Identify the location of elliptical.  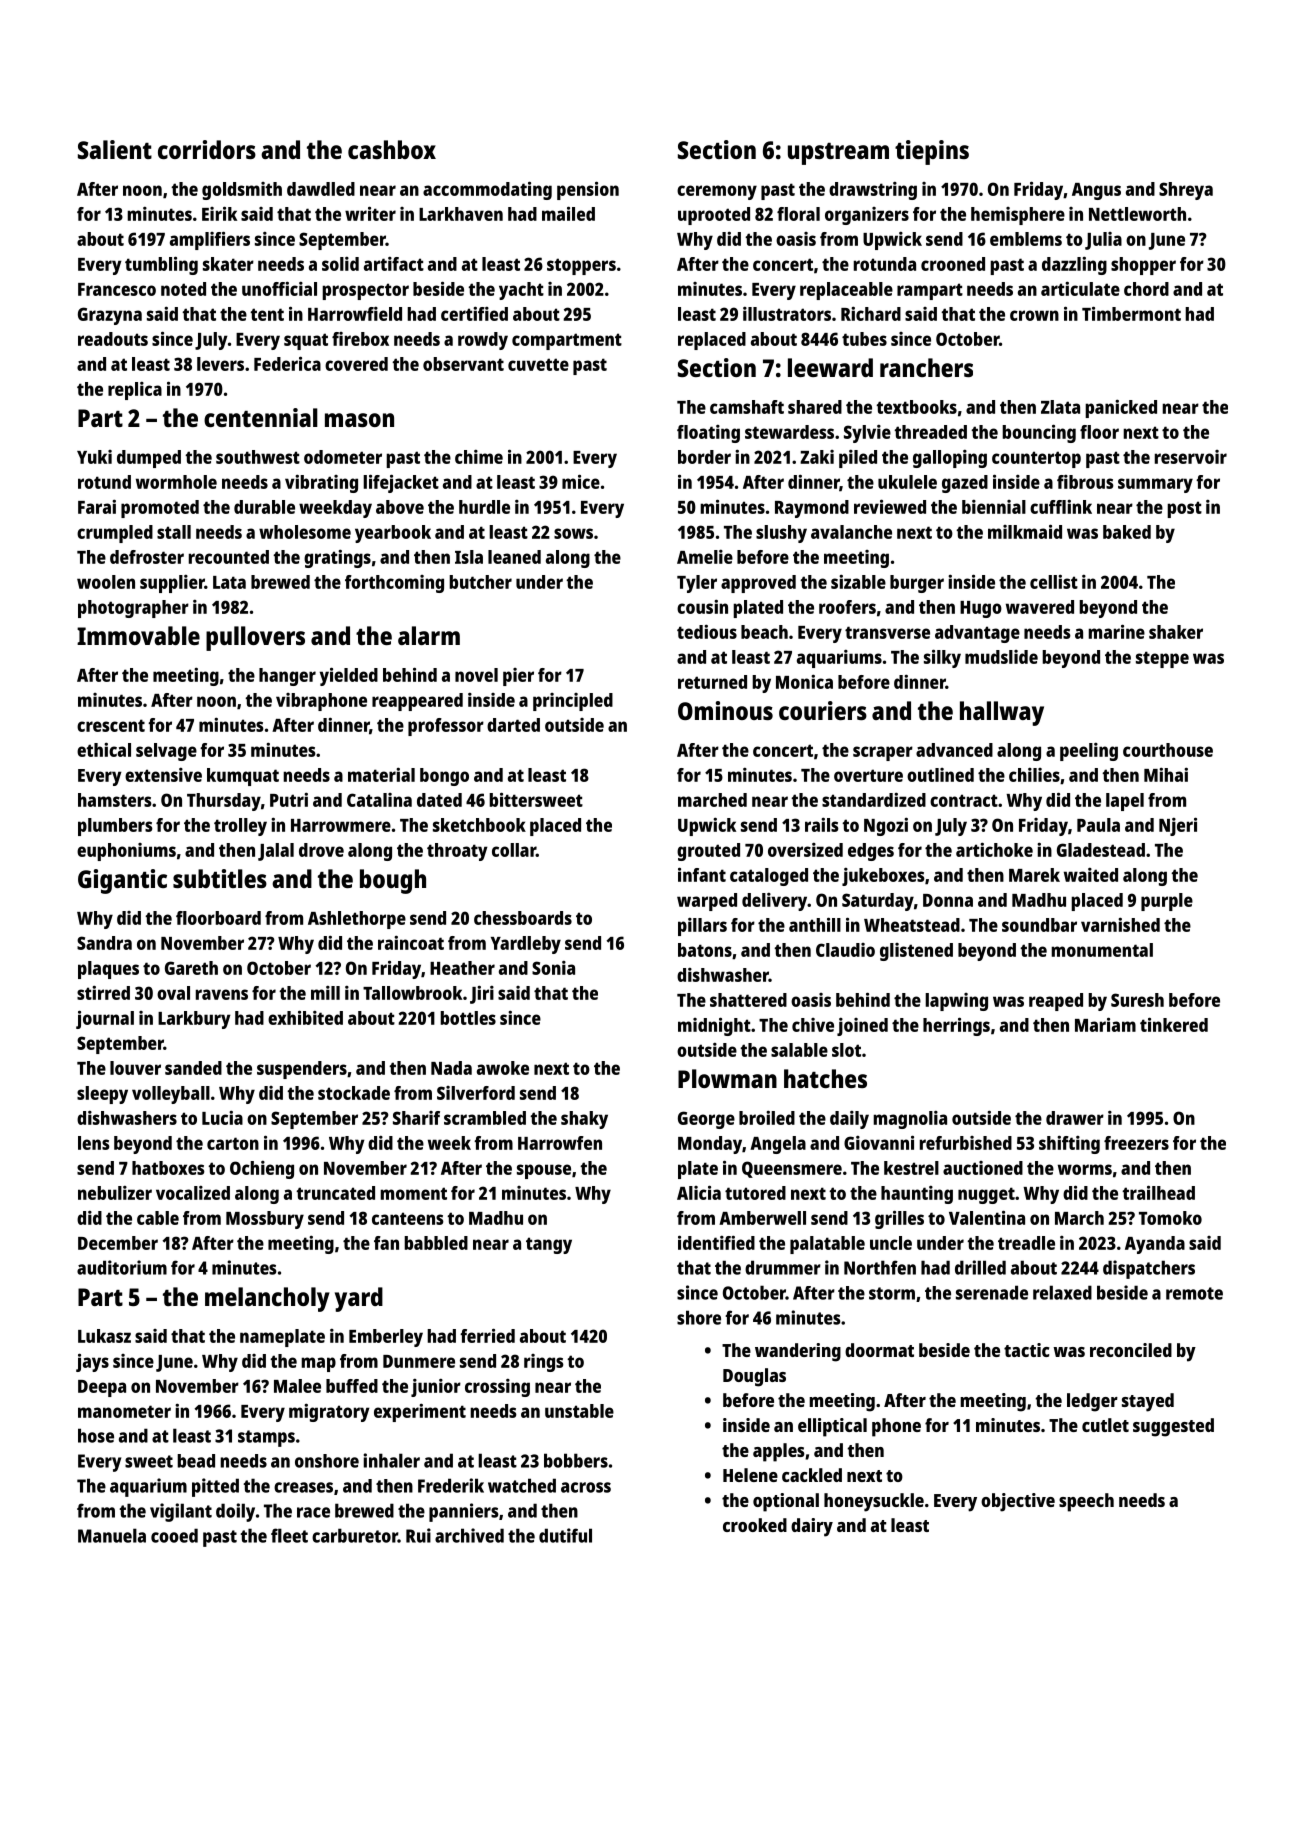
(832, 1427).
